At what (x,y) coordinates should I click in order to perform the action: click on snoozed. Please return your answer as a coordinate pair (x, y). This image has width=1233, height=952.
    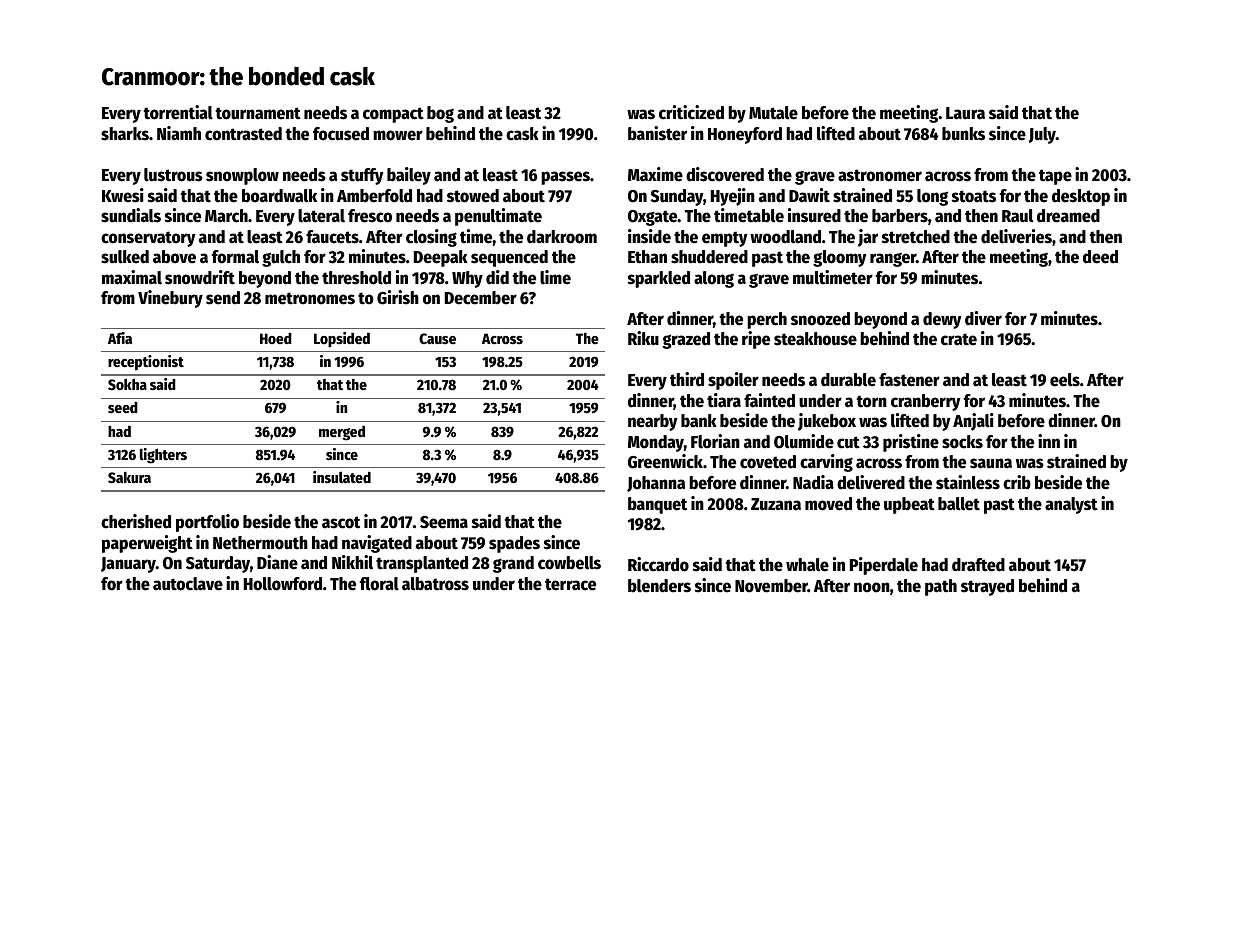
    Looking at the image, I should click on (820, 319).
